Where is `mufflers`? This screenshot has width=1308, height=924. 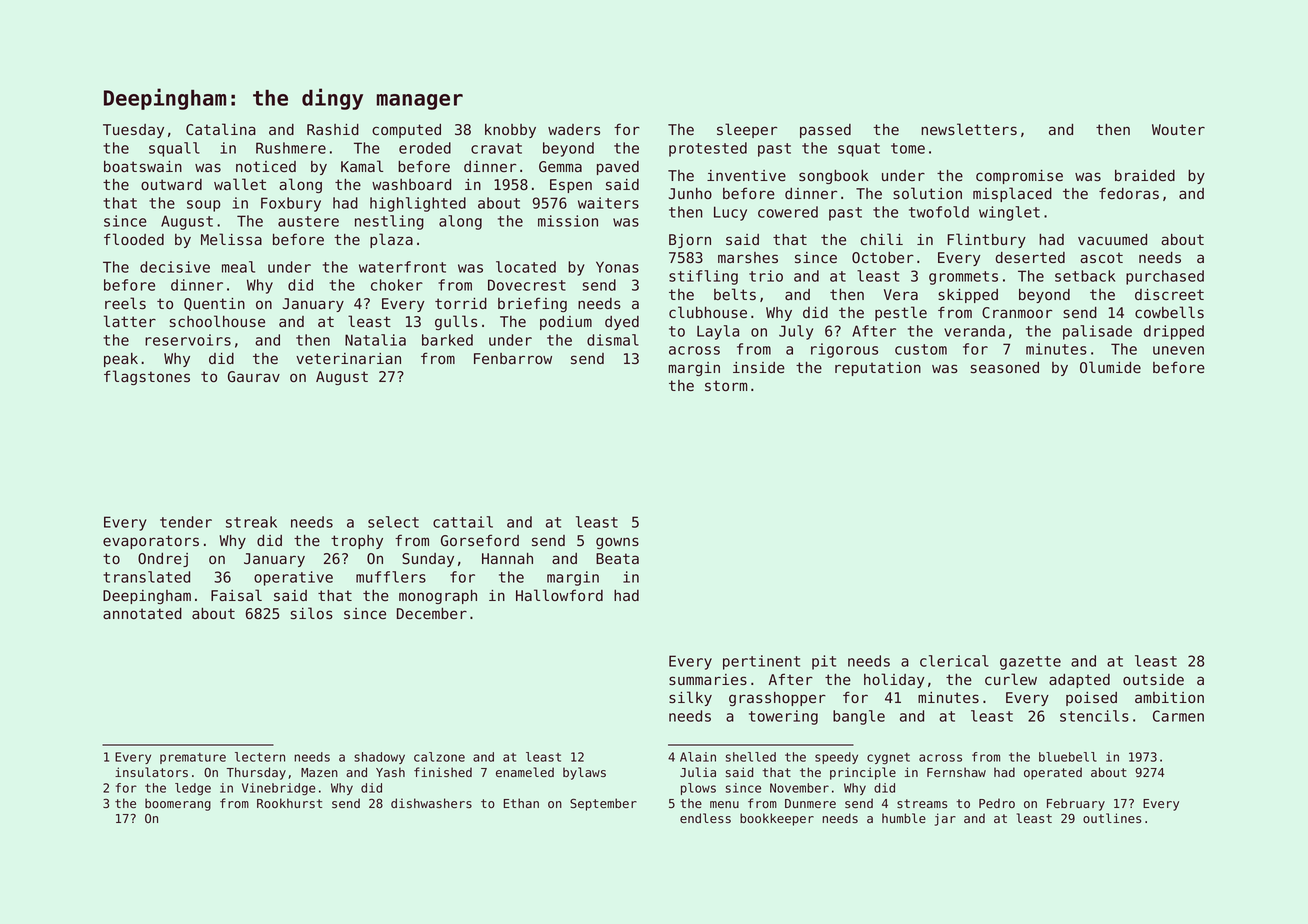 mufflers is located at coordinates (391, 577).
